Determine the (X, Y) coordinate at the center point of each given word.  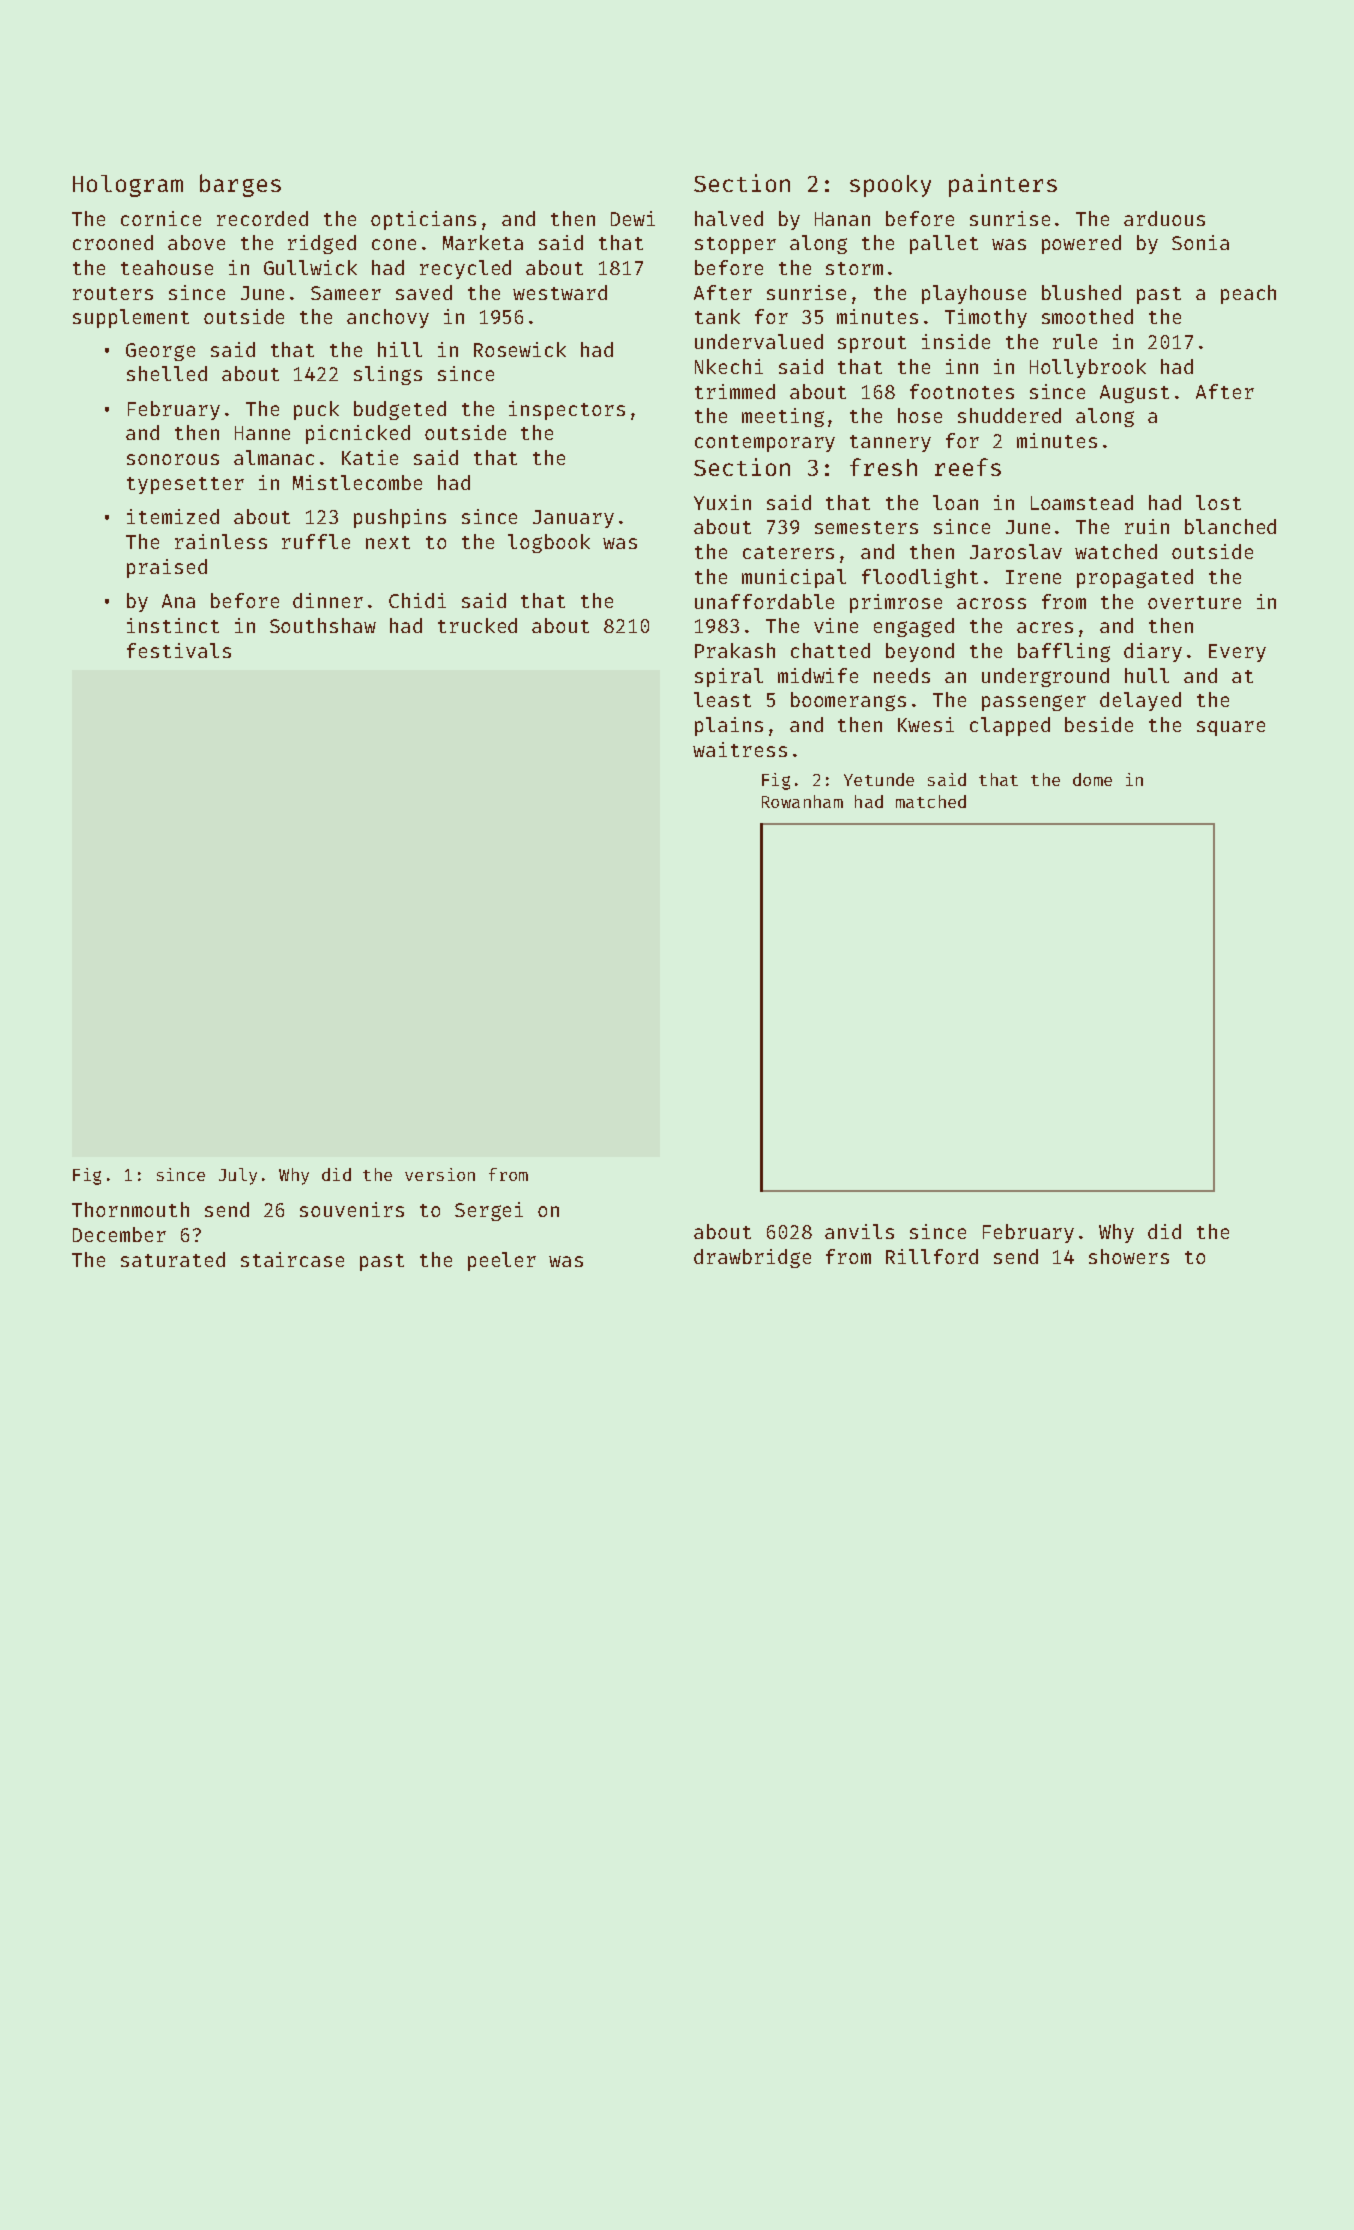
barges (240, 185)
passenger (1034, 703)
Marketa (483, 242)
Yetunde (879, 779)
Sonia (1200, 242)
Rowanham (802, 801)
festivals (179, 650)
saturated (173, 1259)
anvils (859, 1231)
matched (931, 801)
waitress (740, 749)
